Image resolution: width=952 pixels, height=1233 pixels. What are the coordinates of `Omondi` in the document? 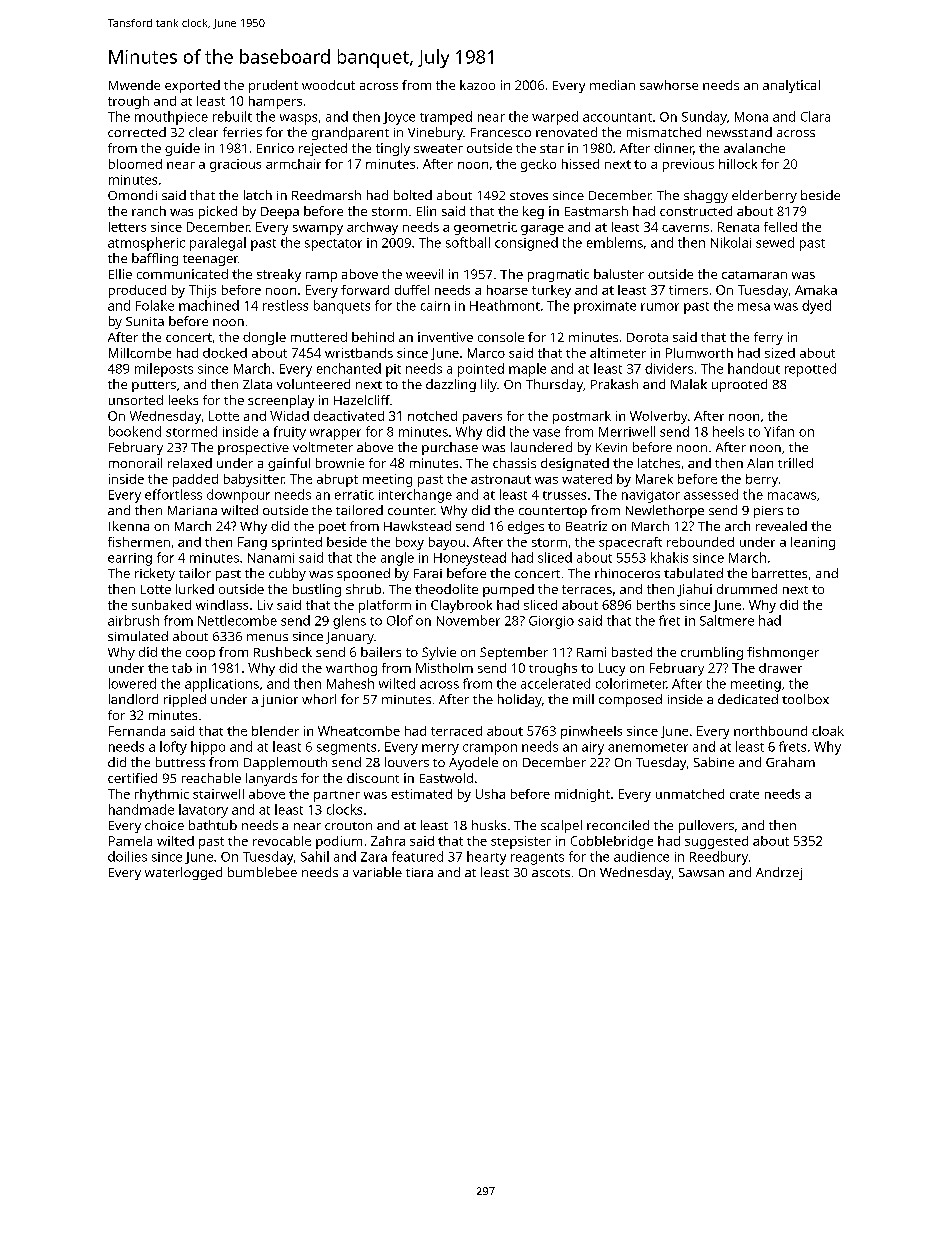 It's located at (132, 195).
